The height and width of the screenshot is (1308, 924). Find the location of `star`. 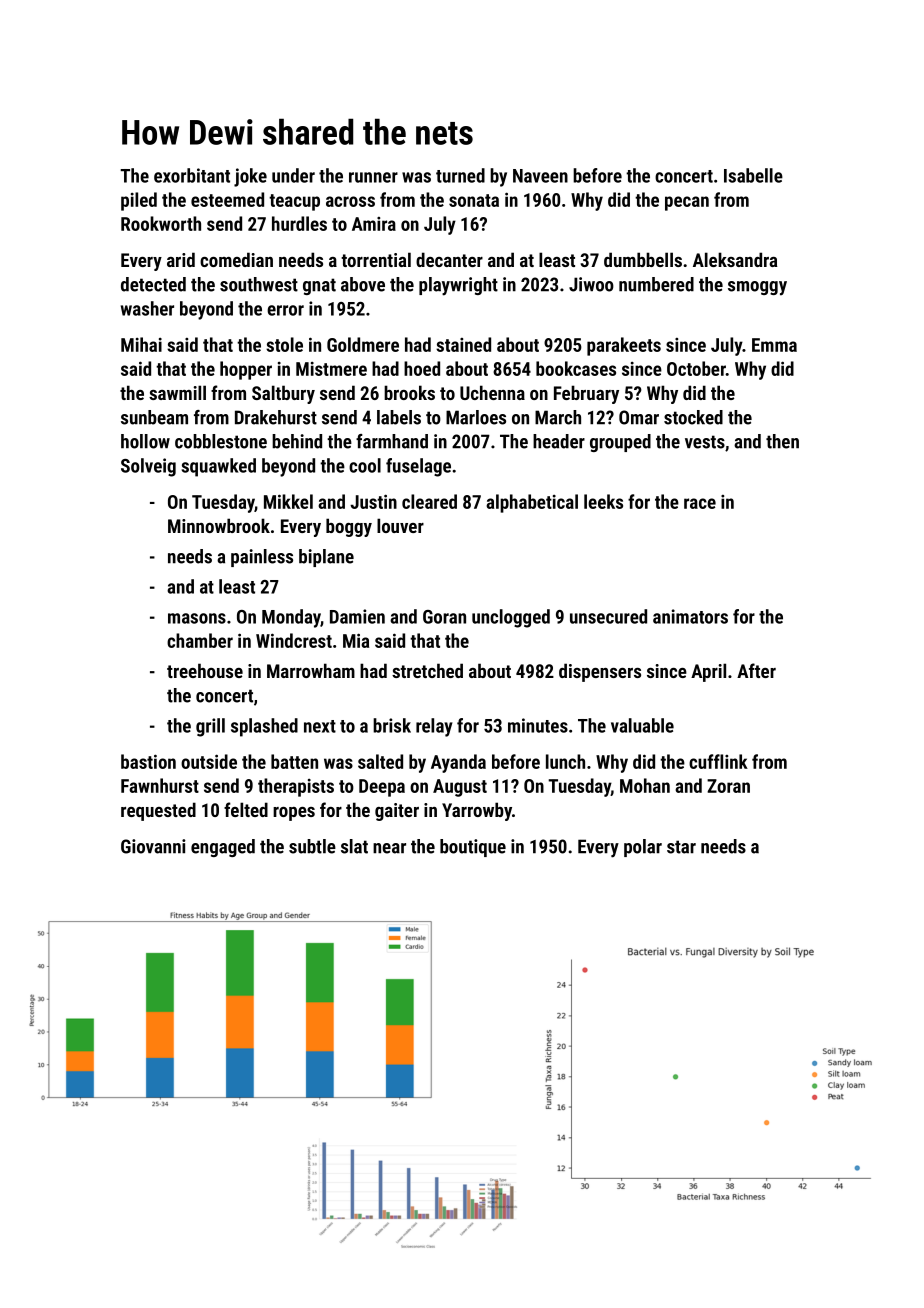

star is located at coordinates (681, 847).
